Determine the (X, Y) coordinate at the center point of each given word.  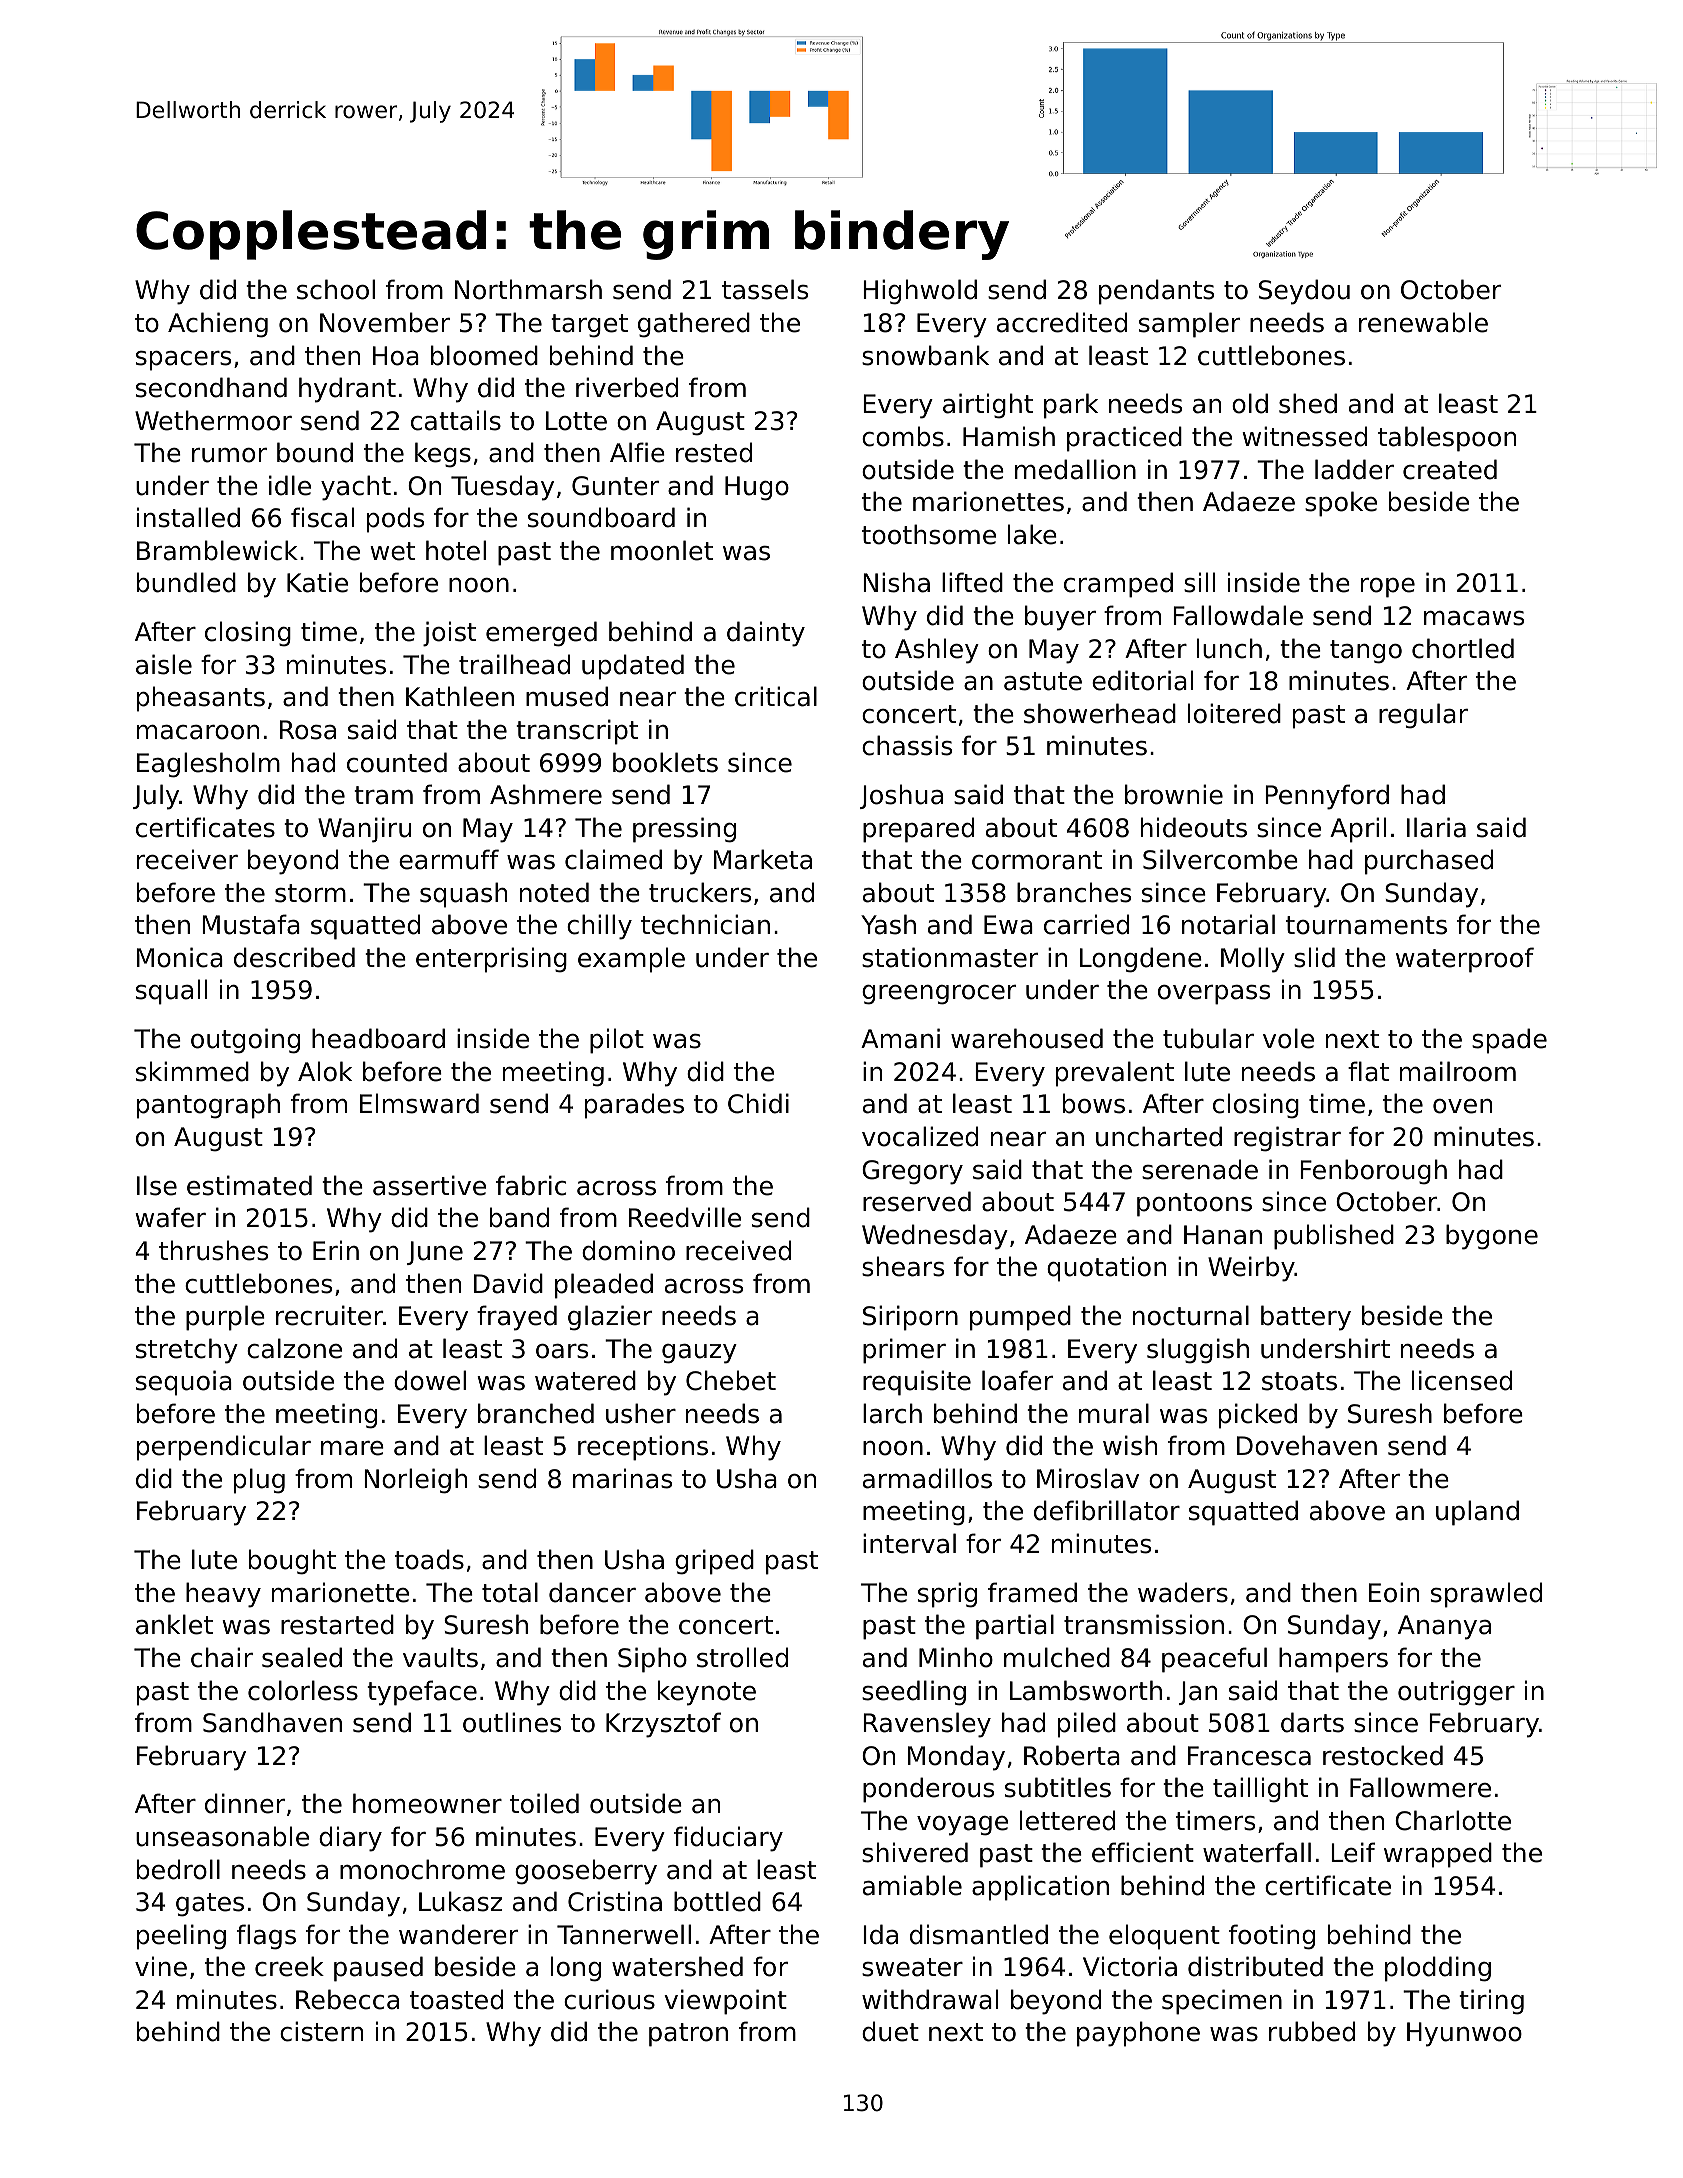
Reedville (685, 1217)
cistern (321, 2031)
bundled (186, 582)
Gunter (615, 486)
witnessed (1304, 436)
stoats (1299, 1381)
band (519, 1217)
